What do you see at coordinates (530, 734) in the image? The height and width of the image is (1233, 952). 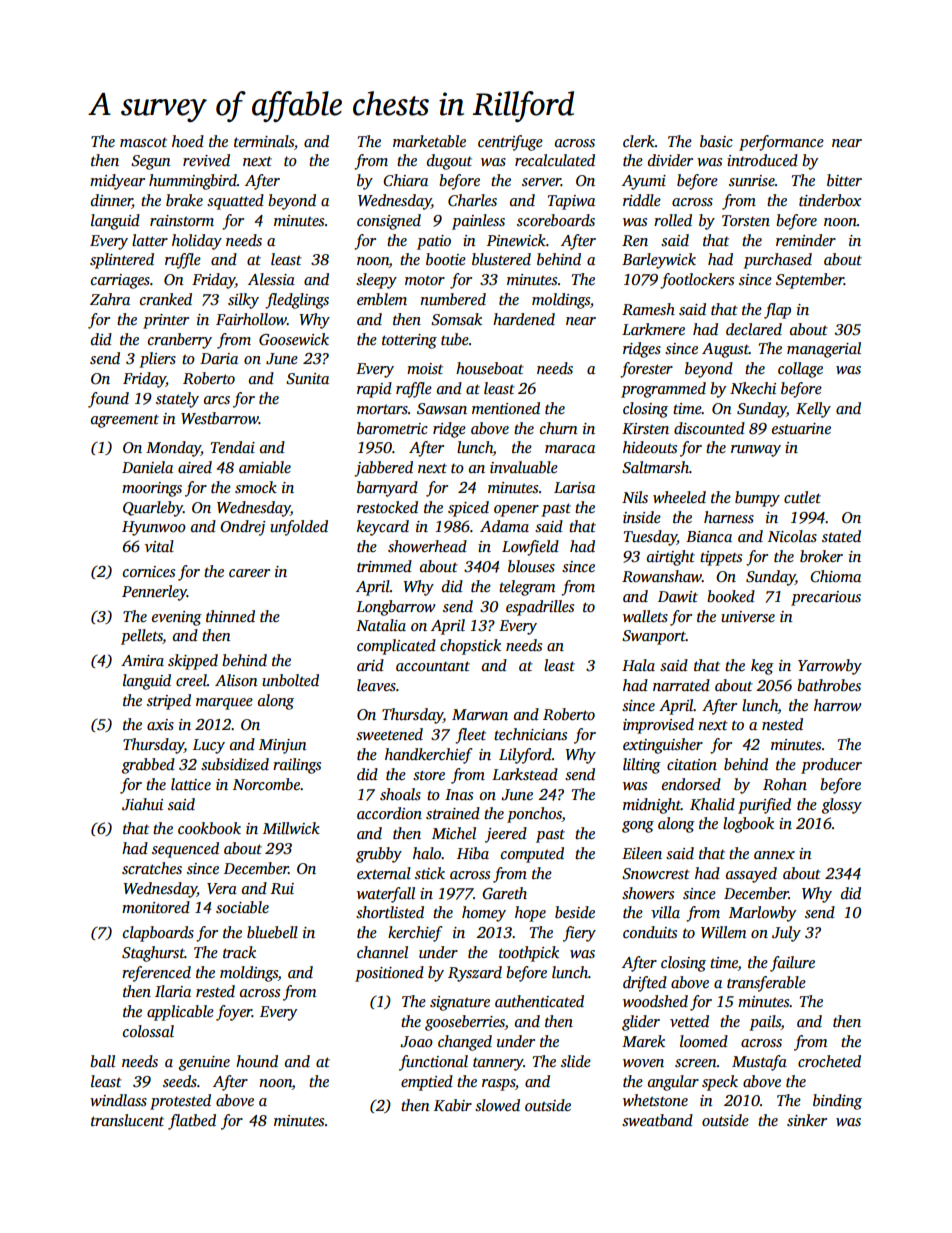 I see `technicians` at bounding box center [530, 734].
